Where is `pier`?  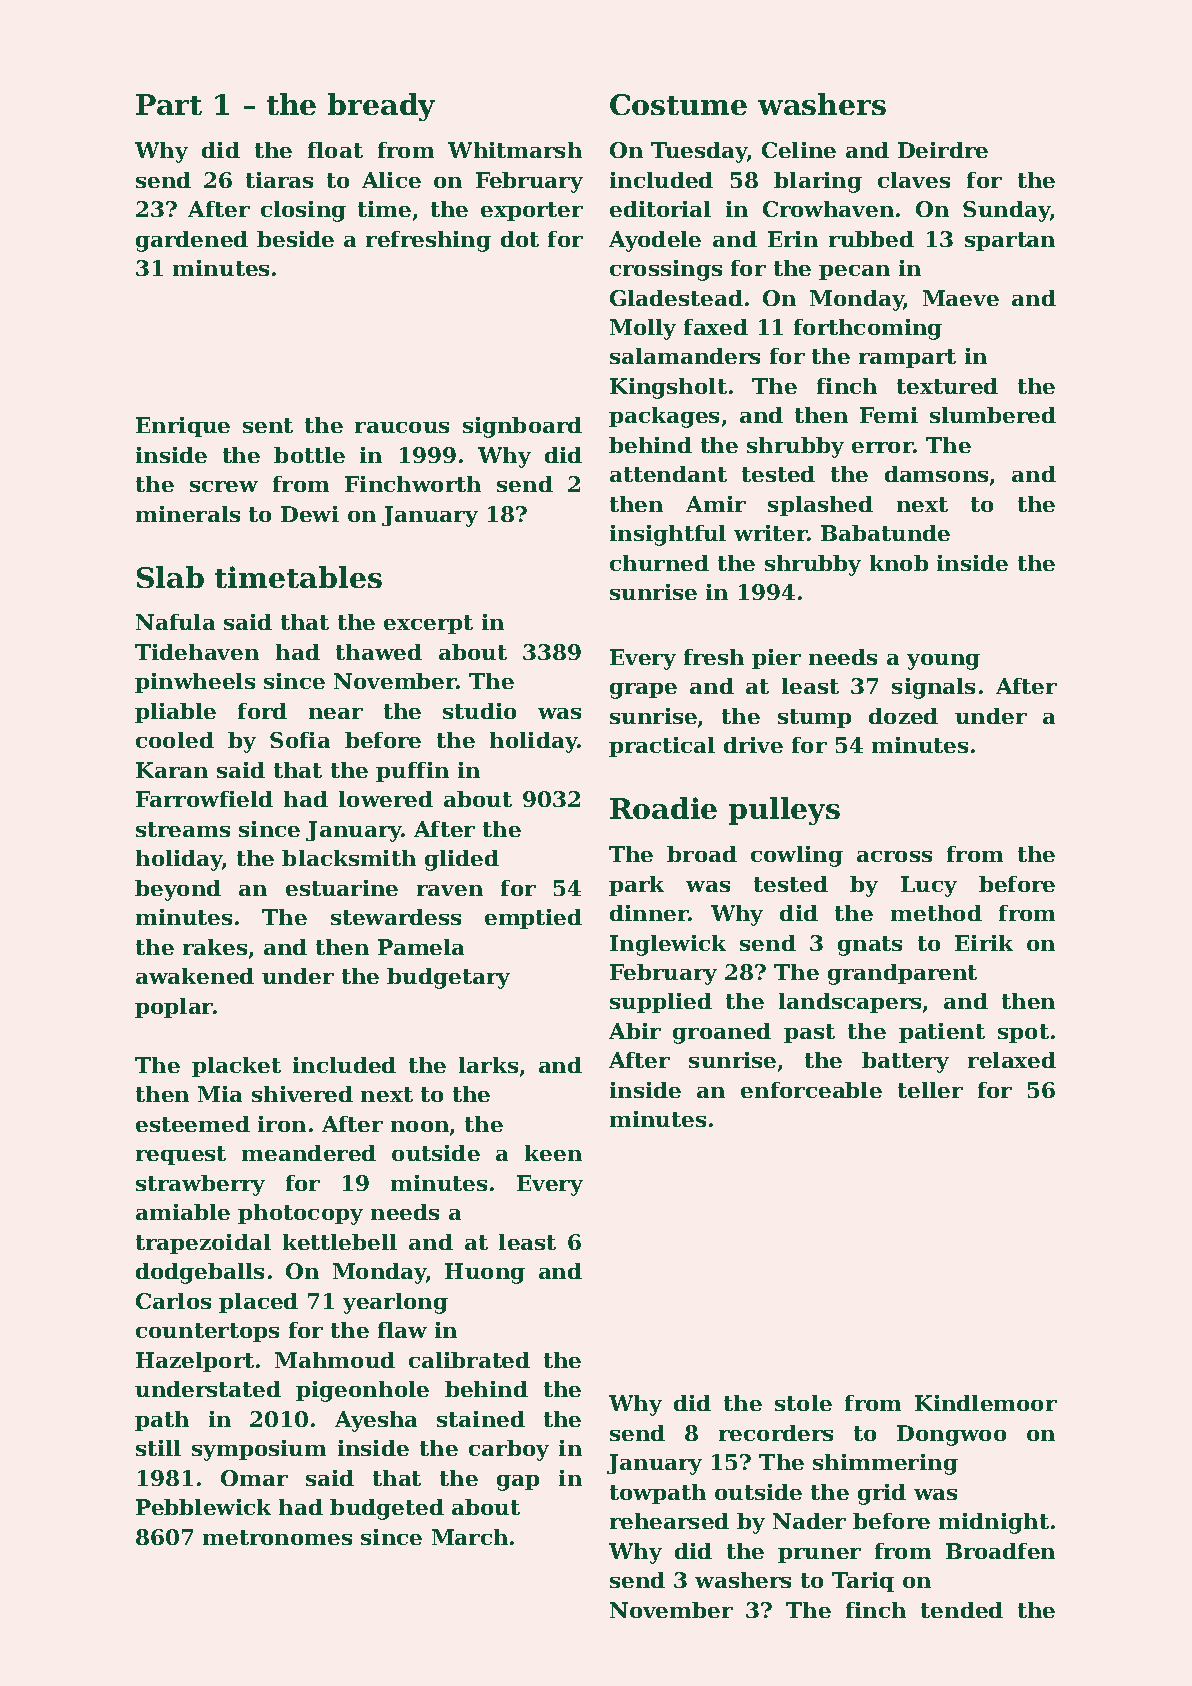
pier is located at coordinates (776, 659).
